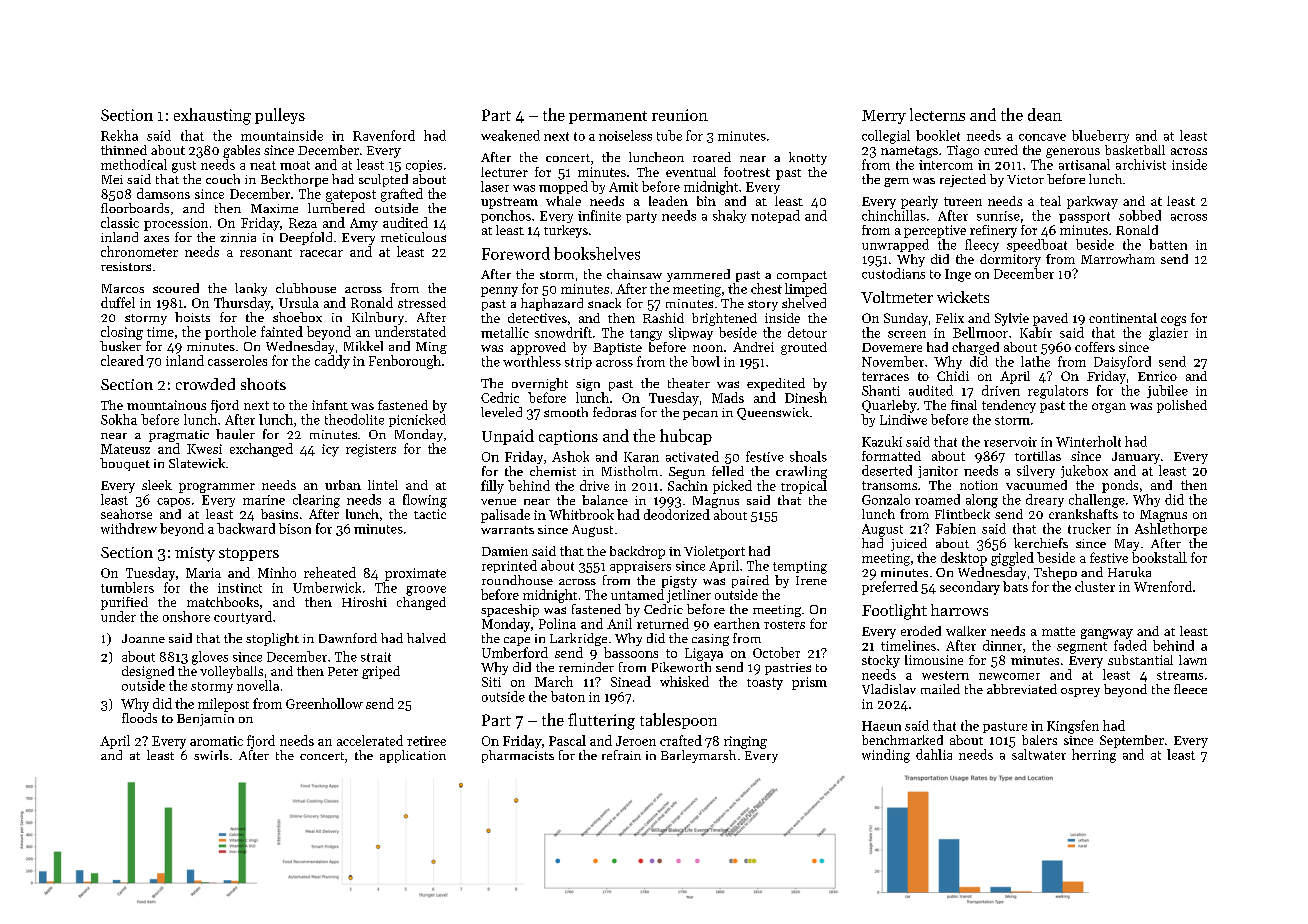  I want to click on snowdrift, so click(563, 332).
